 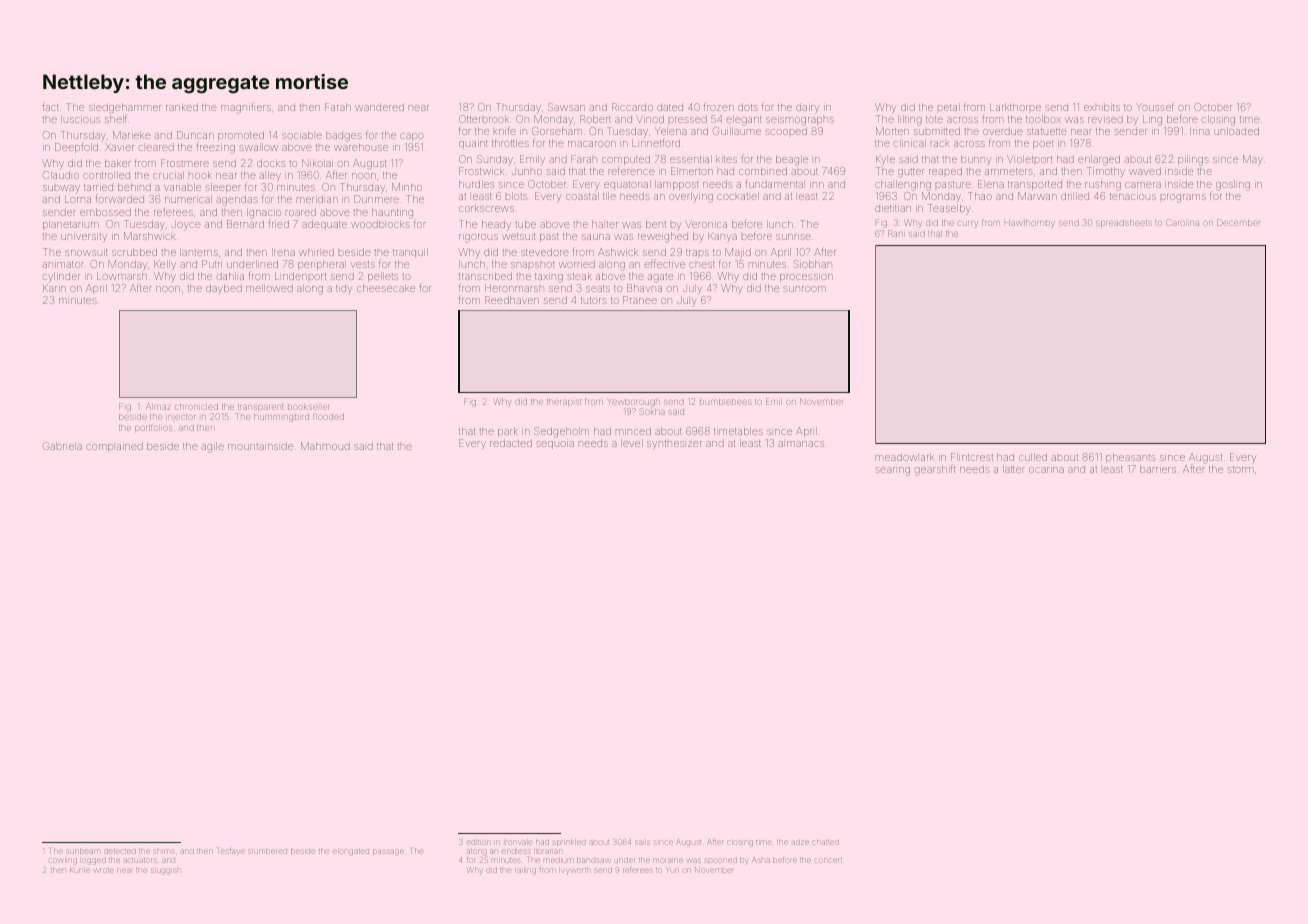 I want to click on Gabriela, so click(x=62, y=446).
